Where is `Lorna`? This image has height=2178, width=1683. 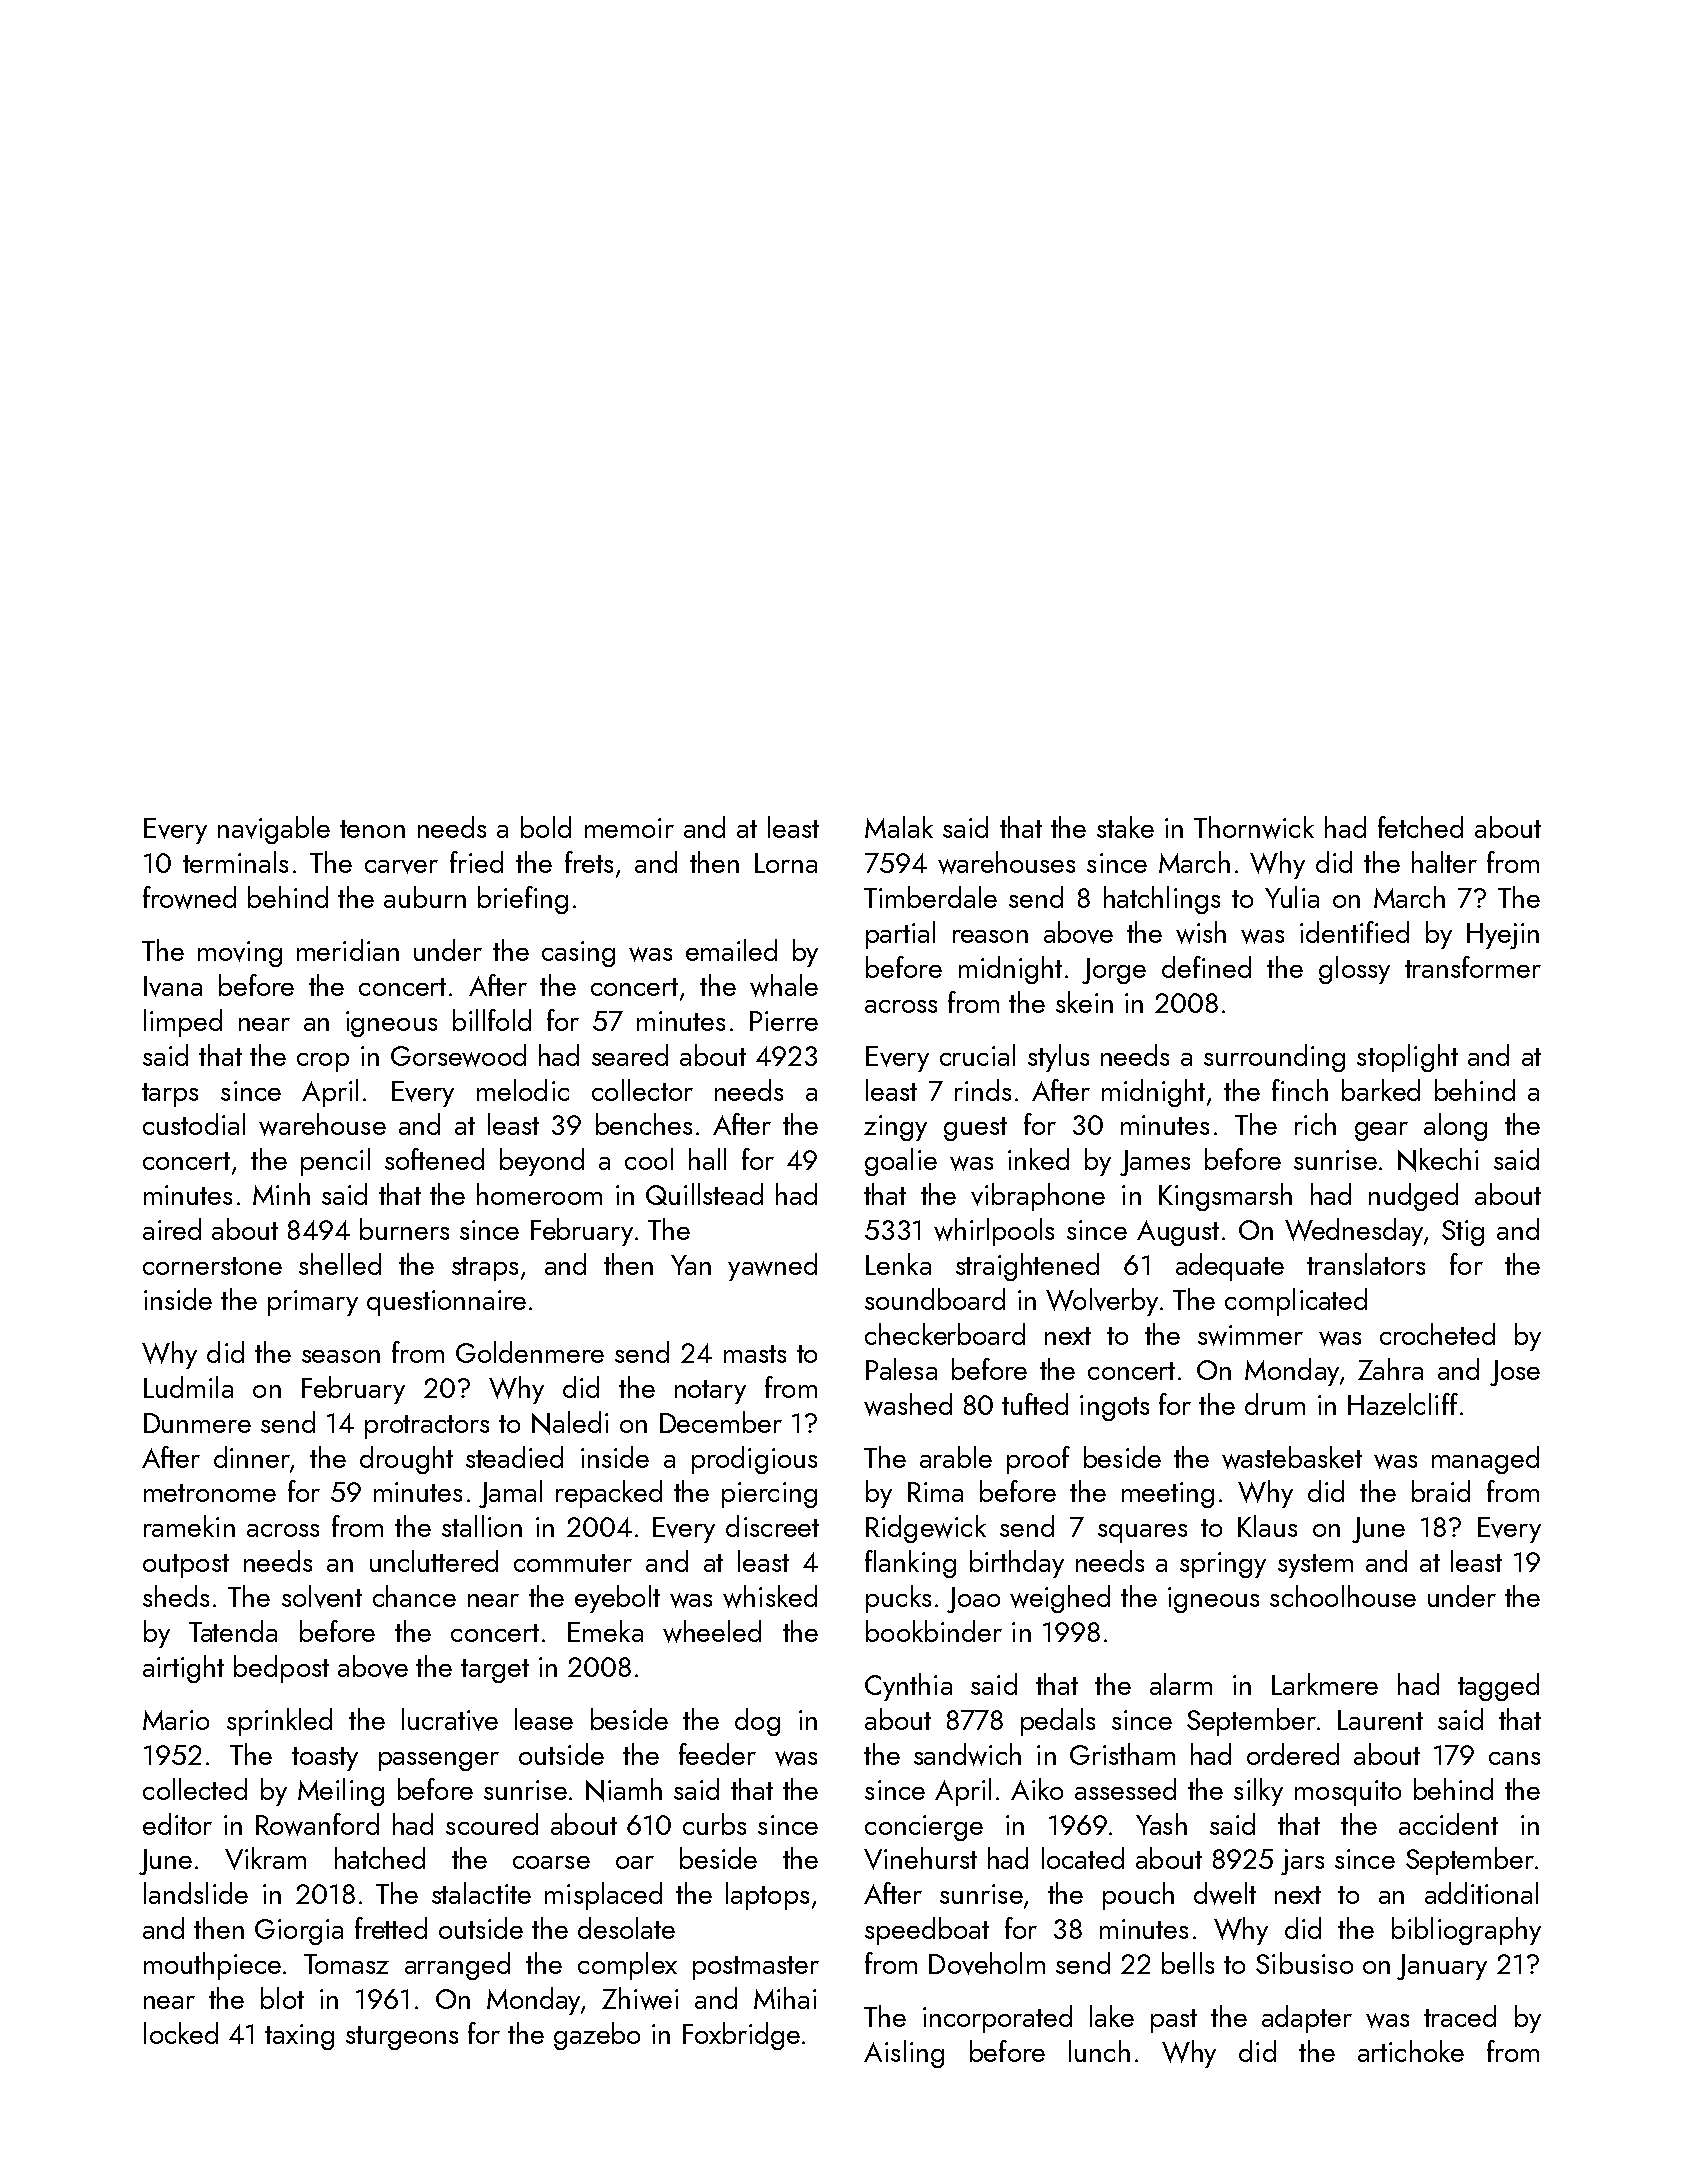 Lorna is located at coordinates (786, 863).
